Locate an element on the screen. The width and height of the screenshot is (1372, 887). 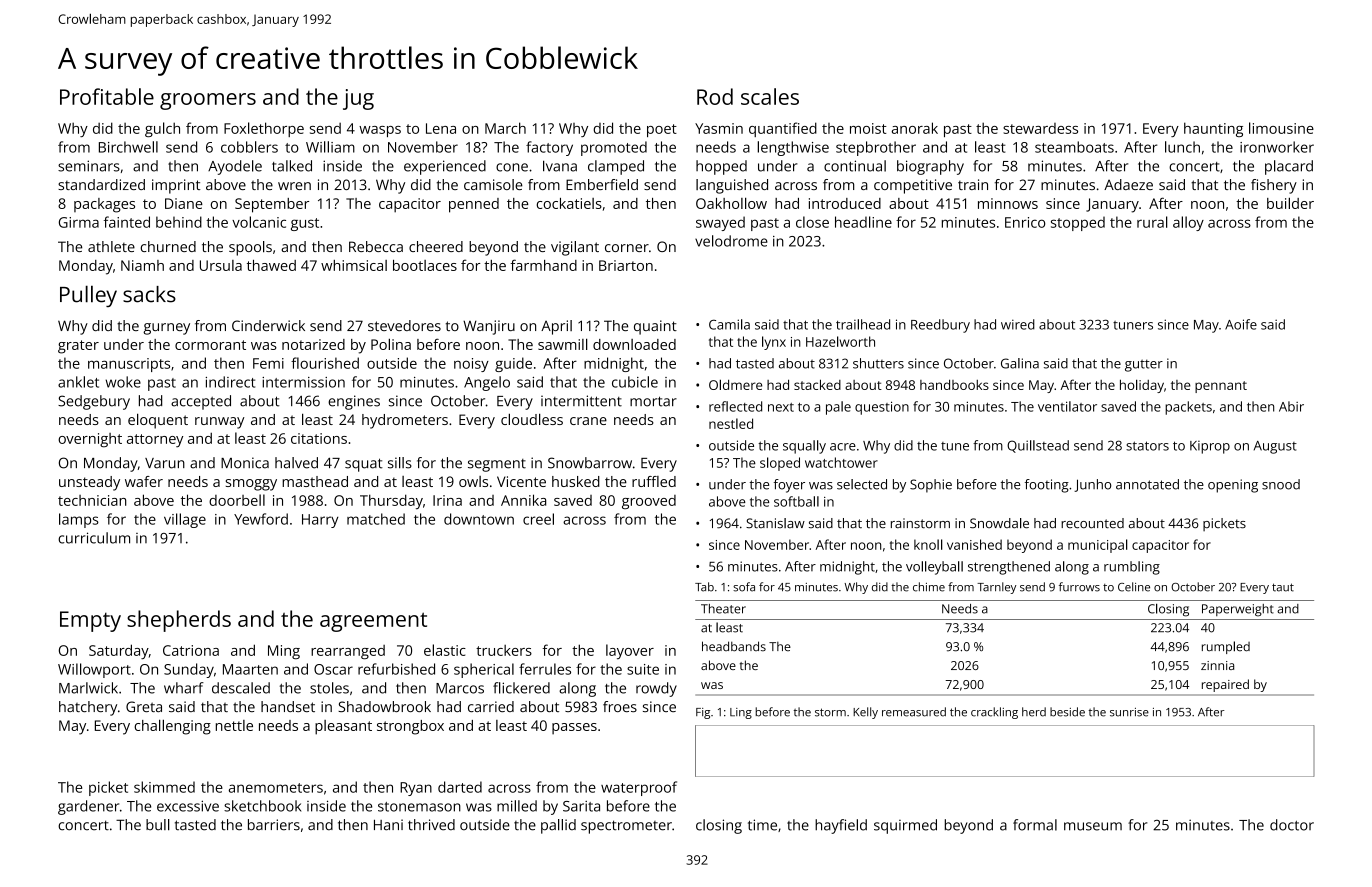
headbands is located at coordinates (734, 646).
